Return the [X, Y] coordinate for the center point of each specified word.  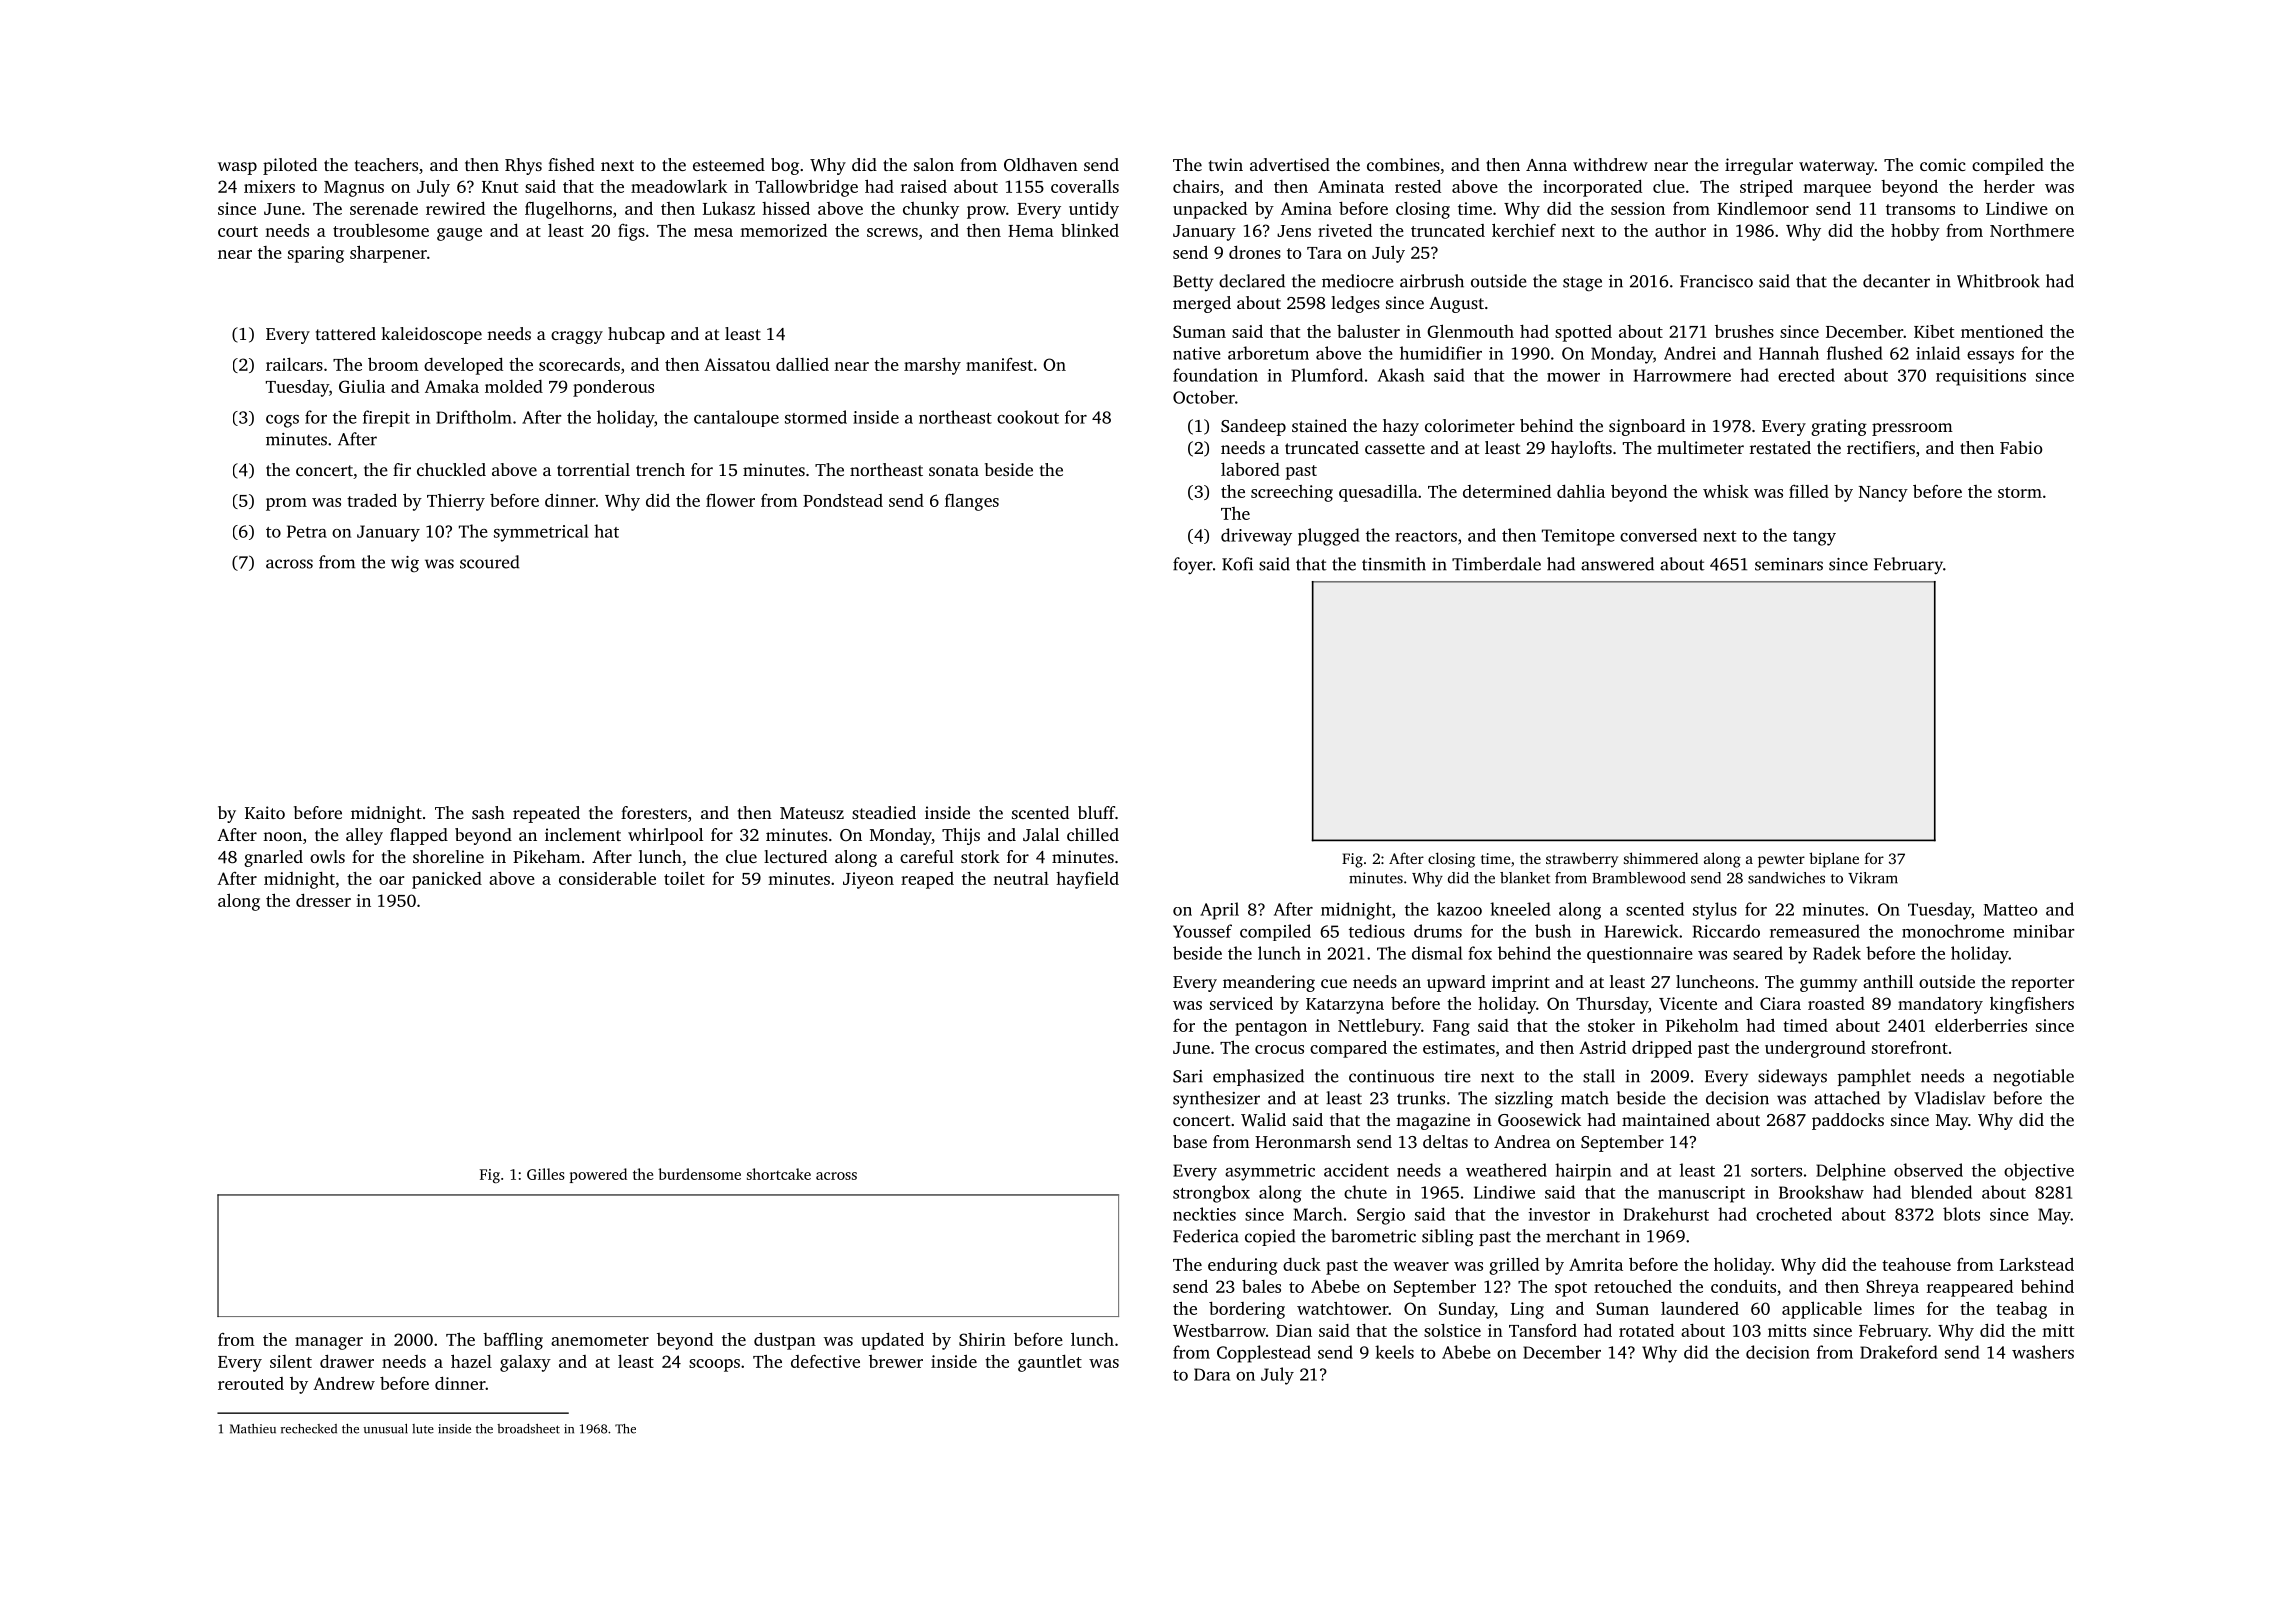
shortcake [779, 1174]
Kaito [265, 812]
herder [2009, 186]
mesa [713, 232]
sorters [1776, 1171]
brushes [1744, 331]
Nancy [1883, 494]
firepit [386, 418]
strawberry [1582, 860]
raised [924, 186]
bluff [1096, 812]
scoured [489, 562]
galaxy [525, 1363]
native [1197, 353]
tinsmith [1394, 564]
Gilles [546, 1174]
